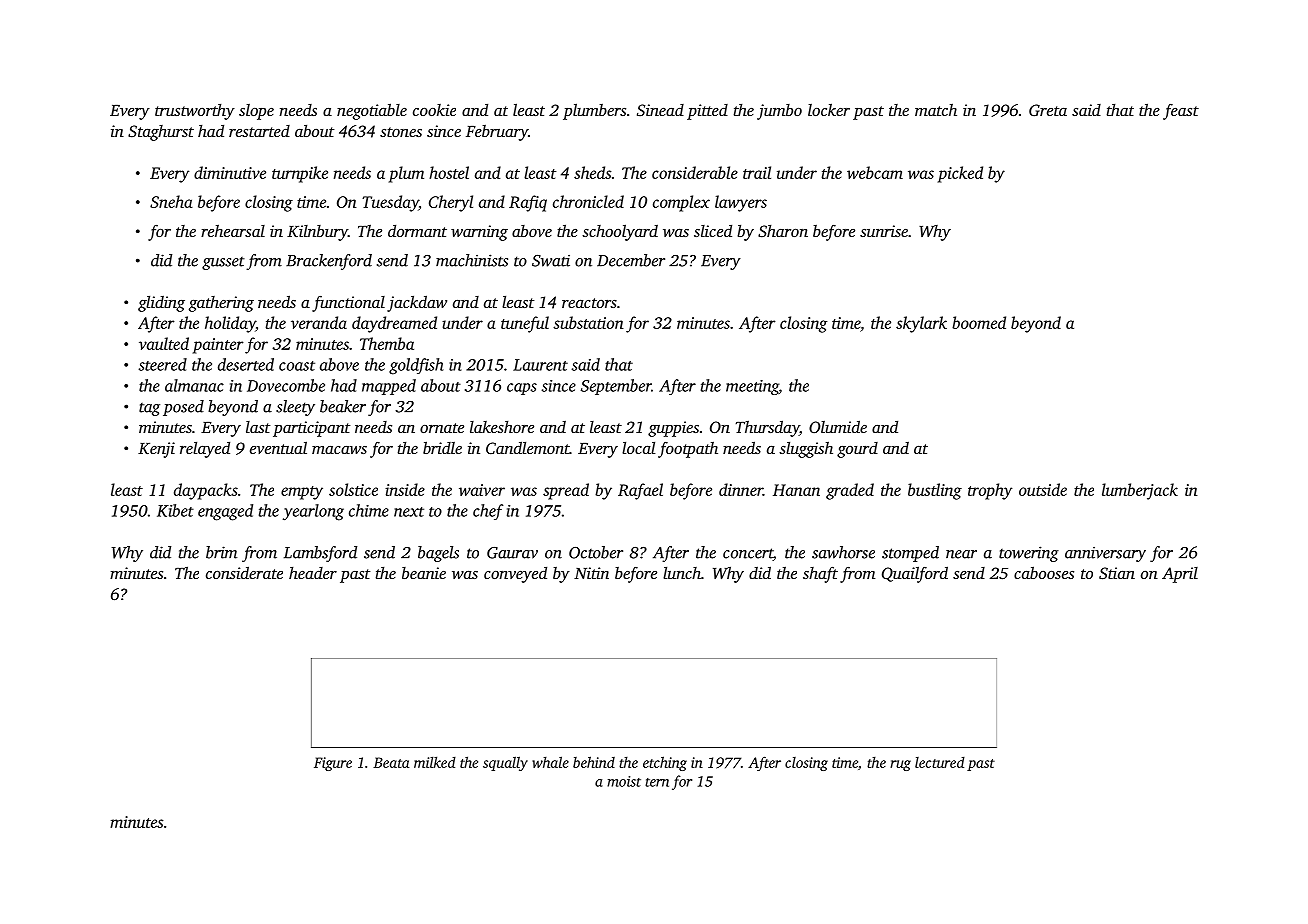 The width and height of the document is (1308, 924). What do you see at coordinates (960, 174) in the document?
I see `picked` at bounding box center [960, 174].
